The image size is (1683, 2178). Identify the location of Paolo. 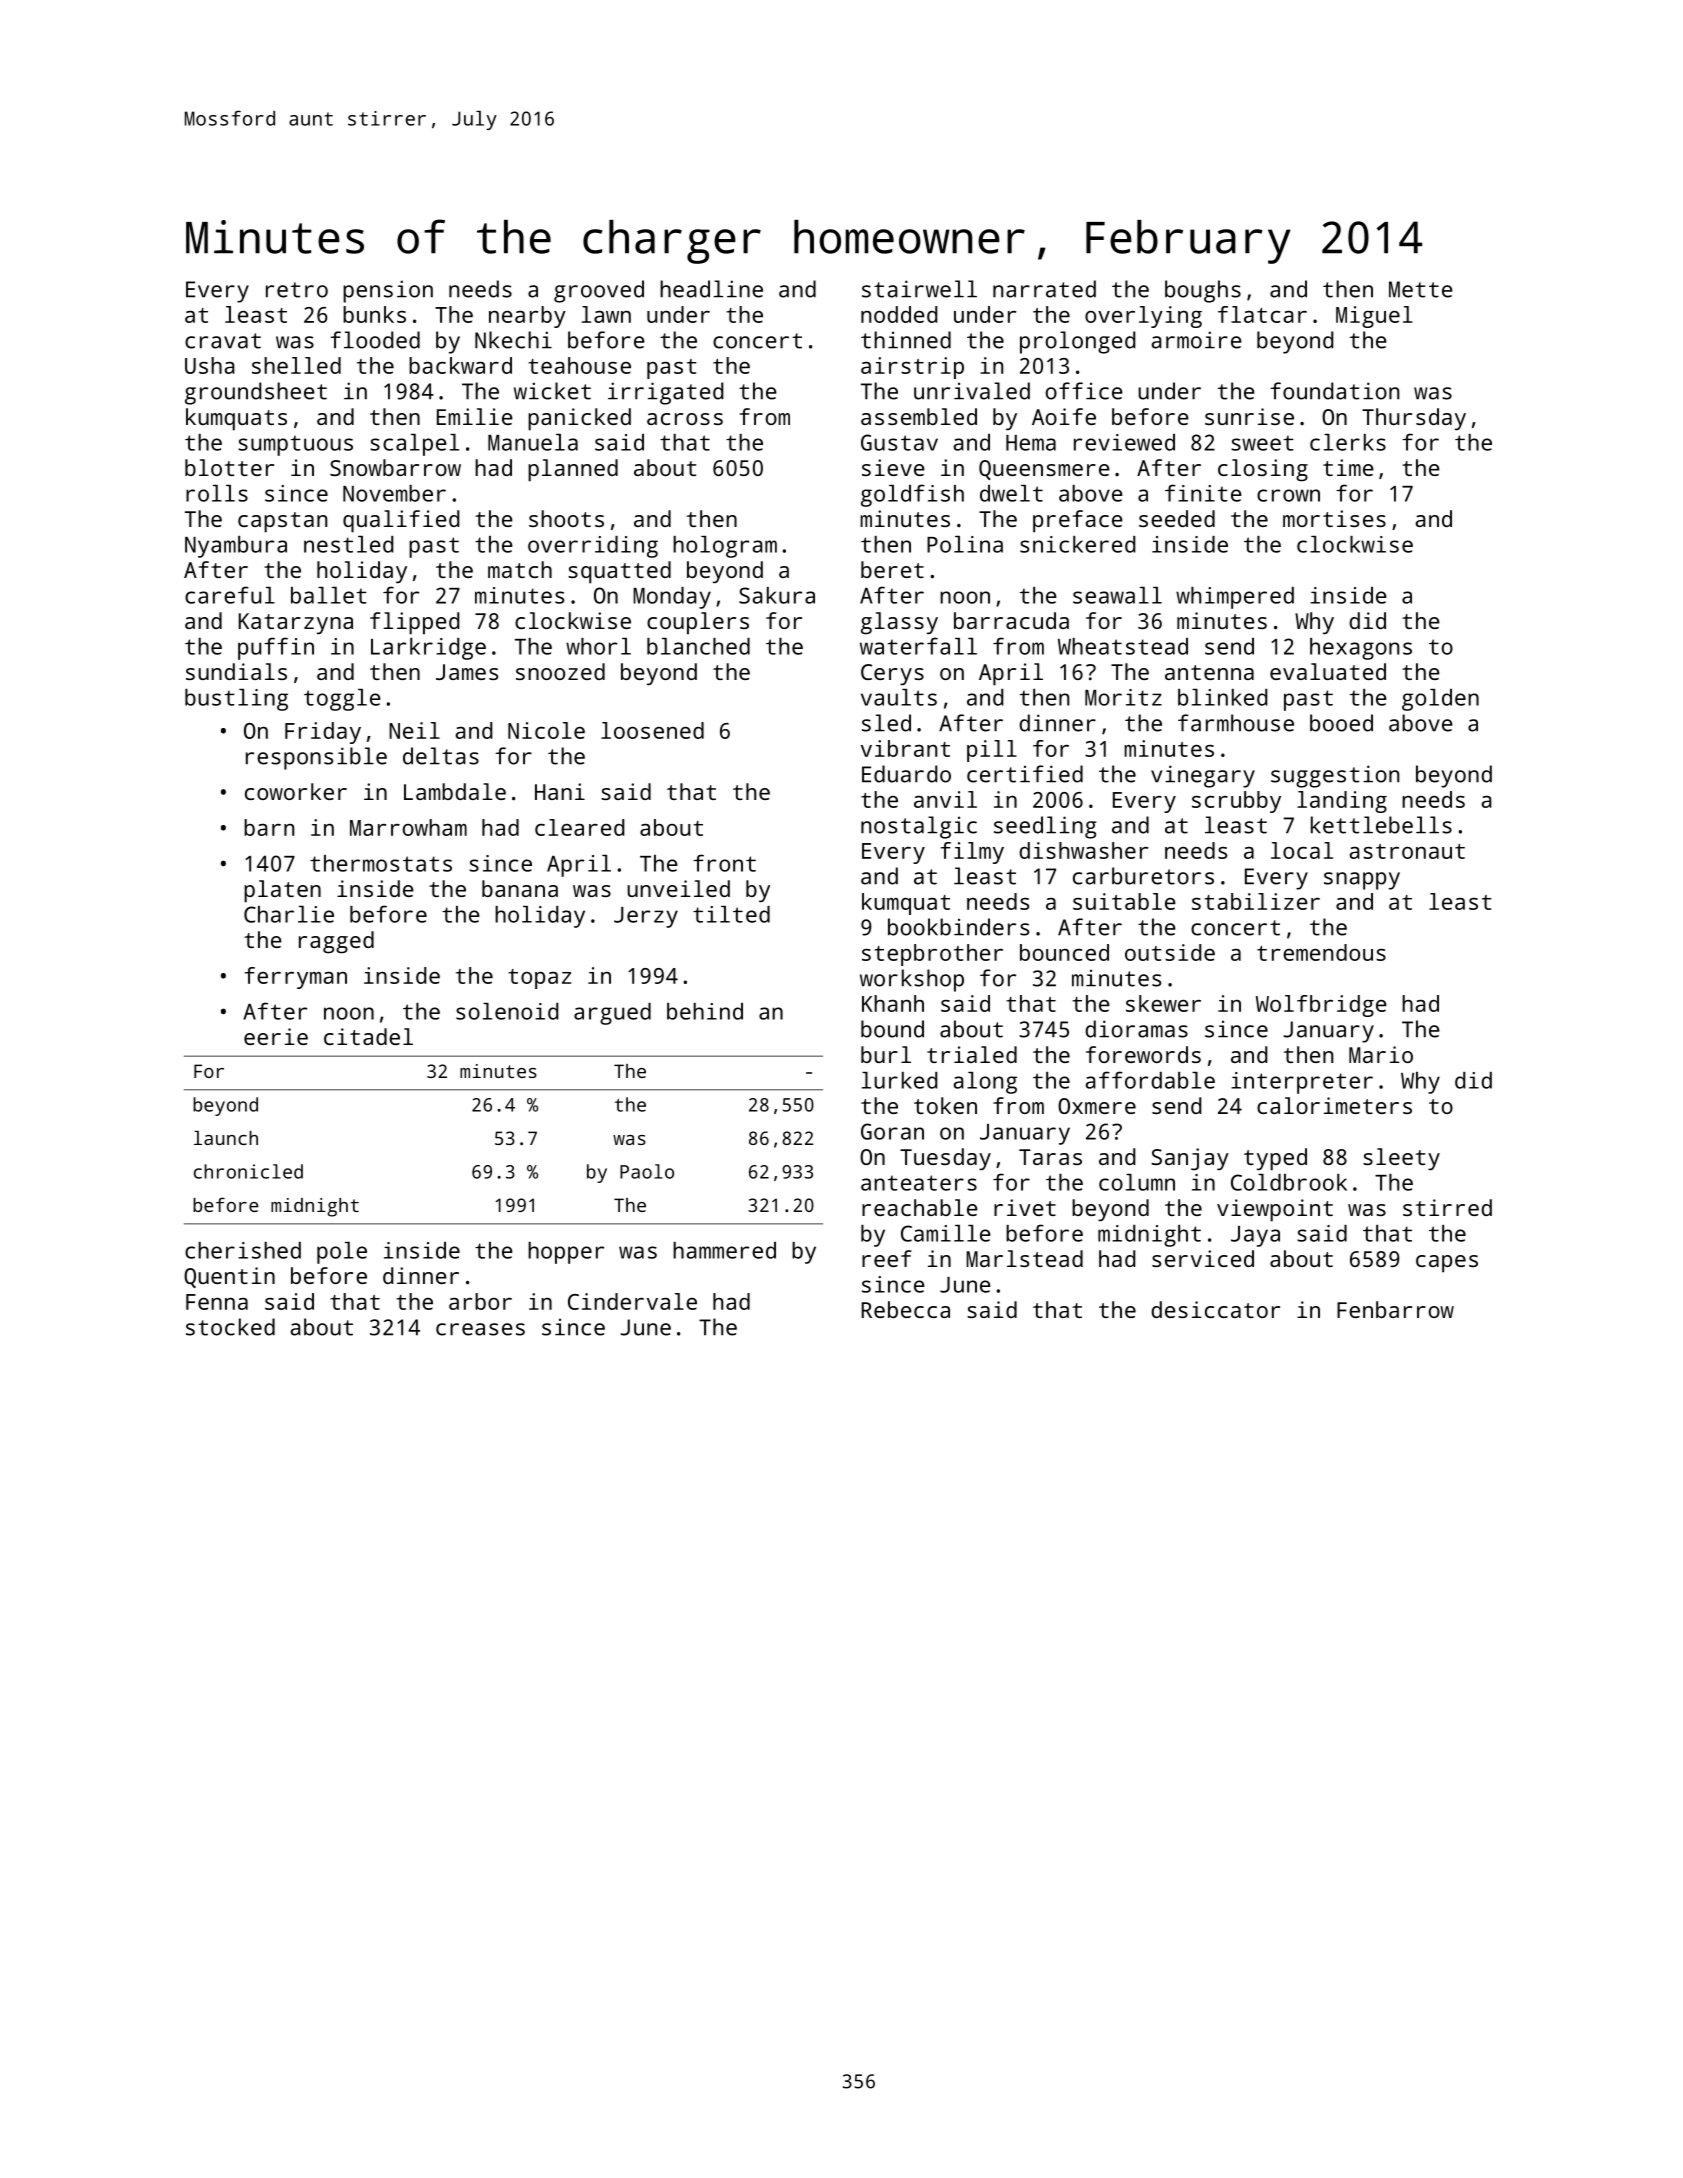
(647, 1171).
